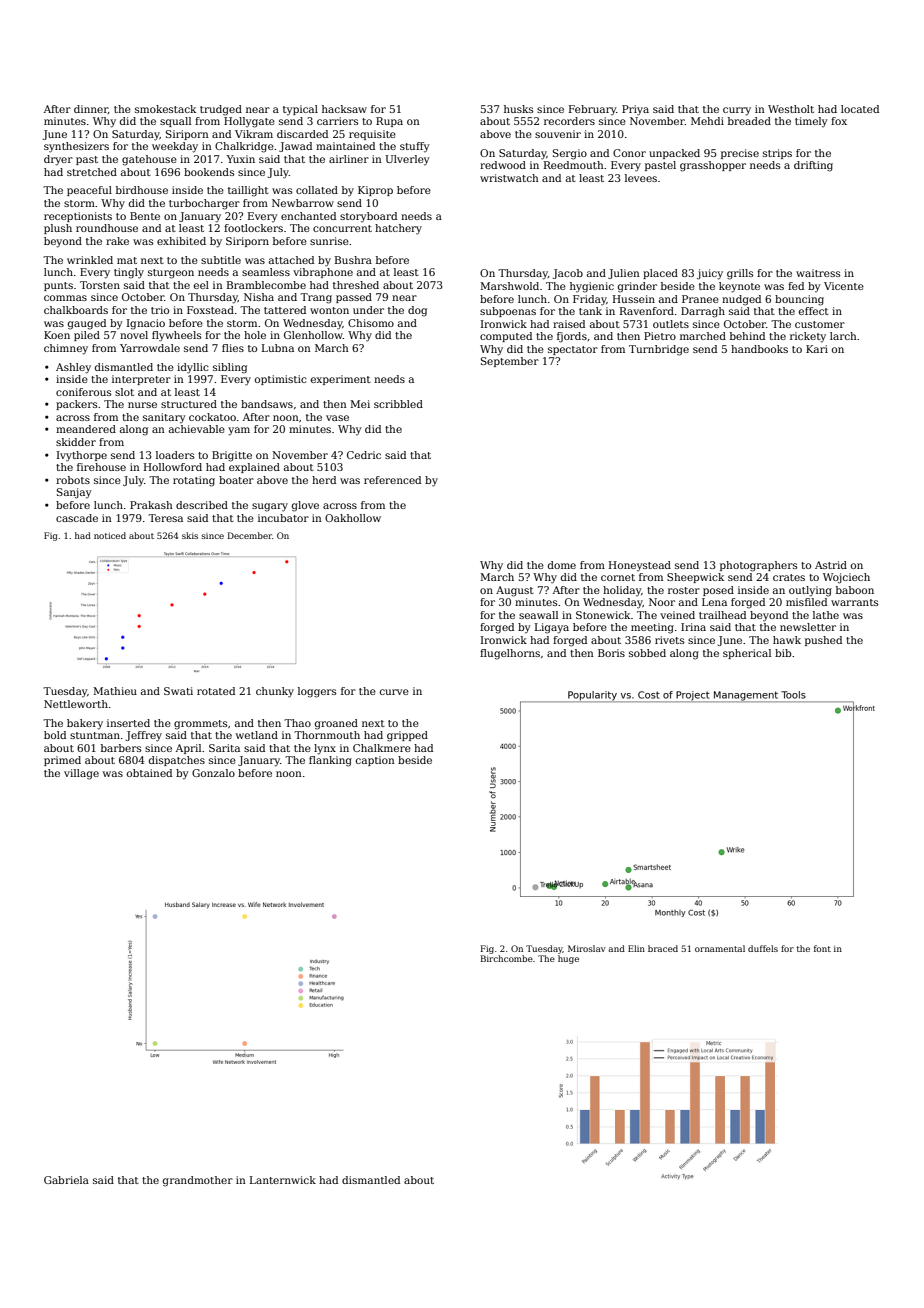  I want to click on trudged, so click(221, 110).
